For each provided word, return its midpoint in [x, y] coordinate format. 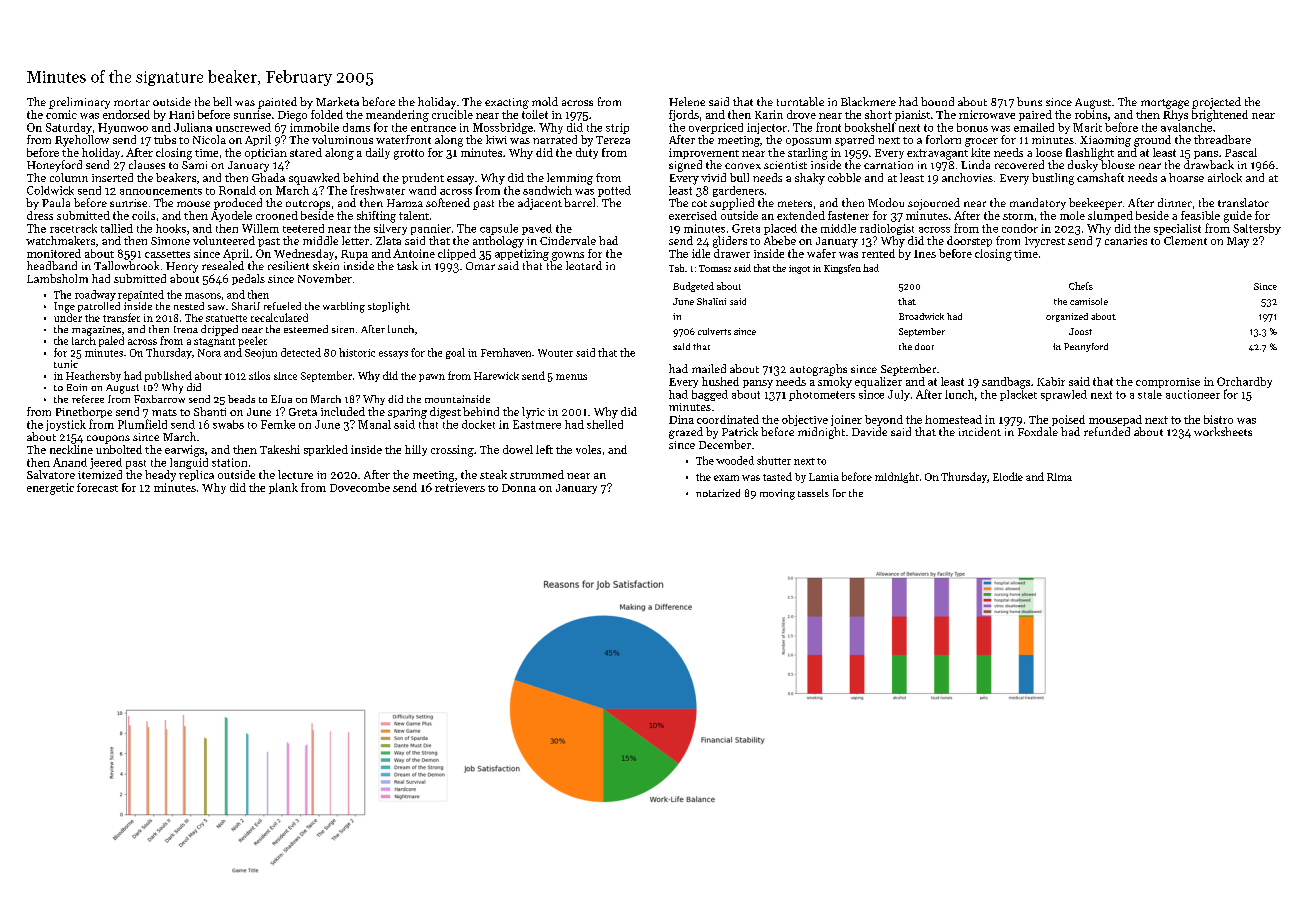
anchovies [967, 177]
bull [739, 177]
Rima [1059, 477]
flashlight [1090, 154]
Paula [56, 202]
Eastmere [537, 424]
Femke [278, 424]
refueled [282, 306]
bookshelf [870, 127]
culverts [714, 331]
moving [777, 494]
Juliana [193, 127]
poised [1068, 420]
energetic [50, 489]
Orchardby [1244, 382]
